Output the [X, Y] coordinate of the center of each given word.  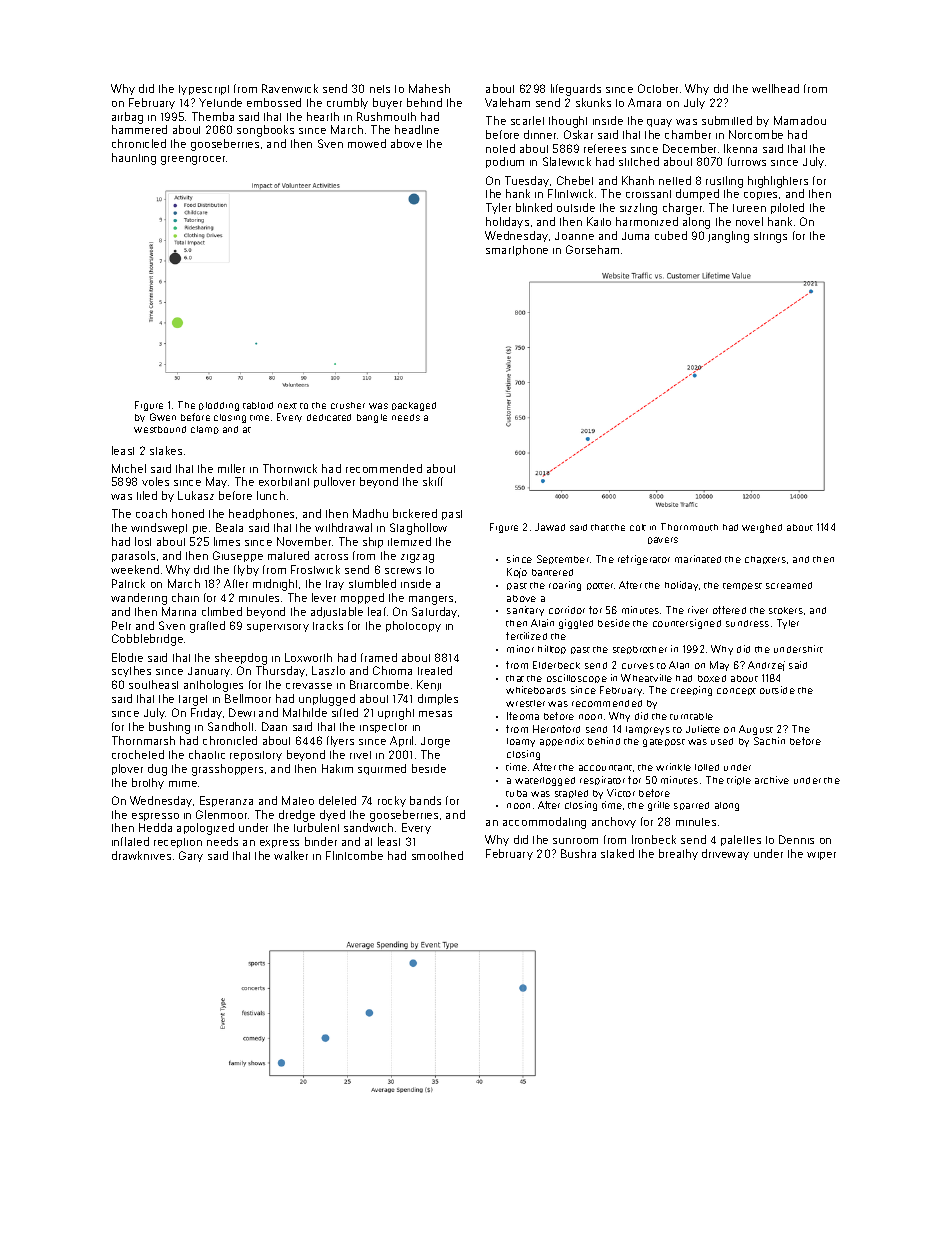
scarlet [527, 120]
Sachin [769, 741]
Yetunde [220, 102]
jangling [728, 237]
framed [379, 657]
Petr [121, 625]
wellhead [775, 88]
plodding [219, 406]
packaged [414, 406]
